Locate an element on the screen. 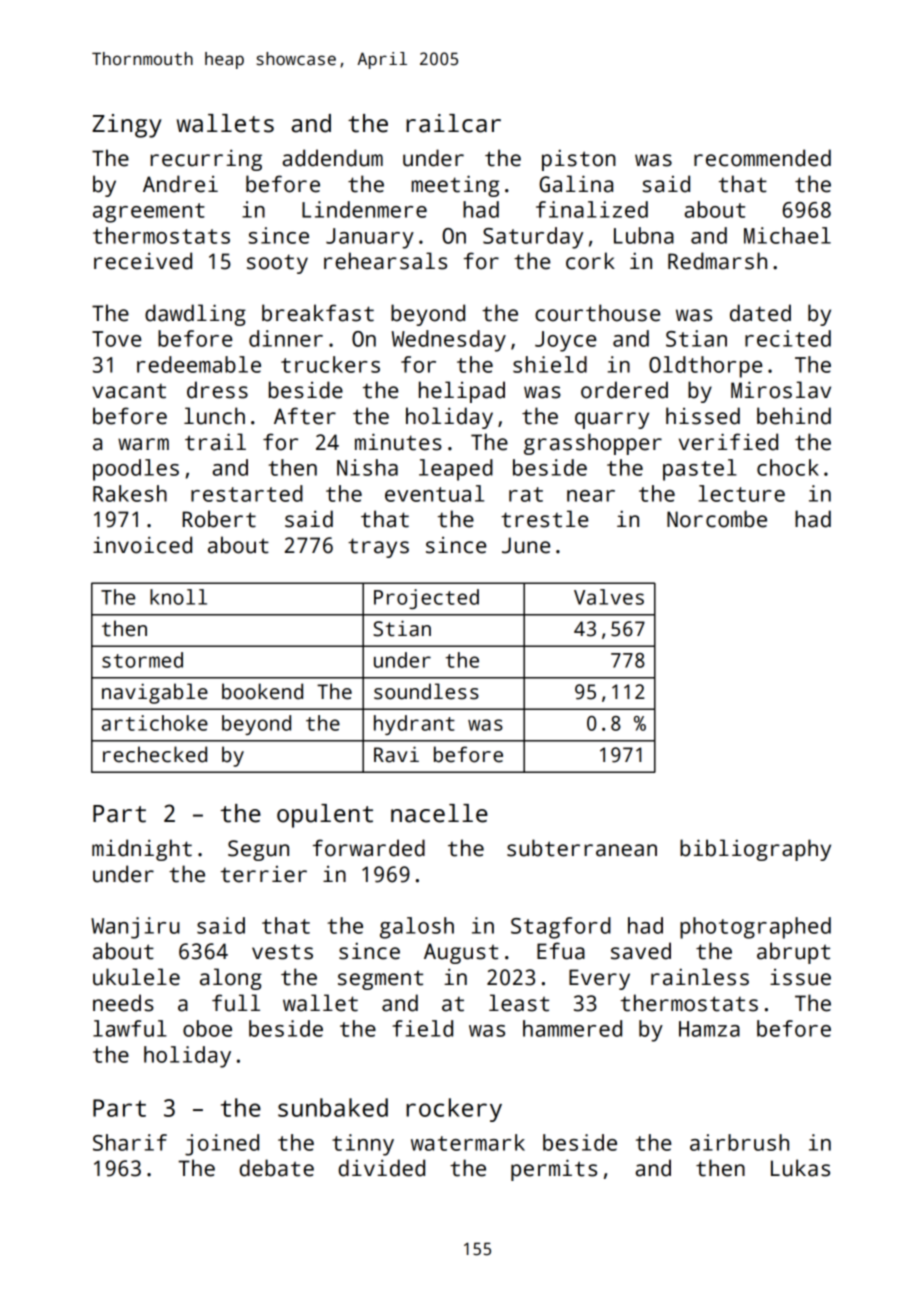  recommended is located at coordinates (762, 158).
